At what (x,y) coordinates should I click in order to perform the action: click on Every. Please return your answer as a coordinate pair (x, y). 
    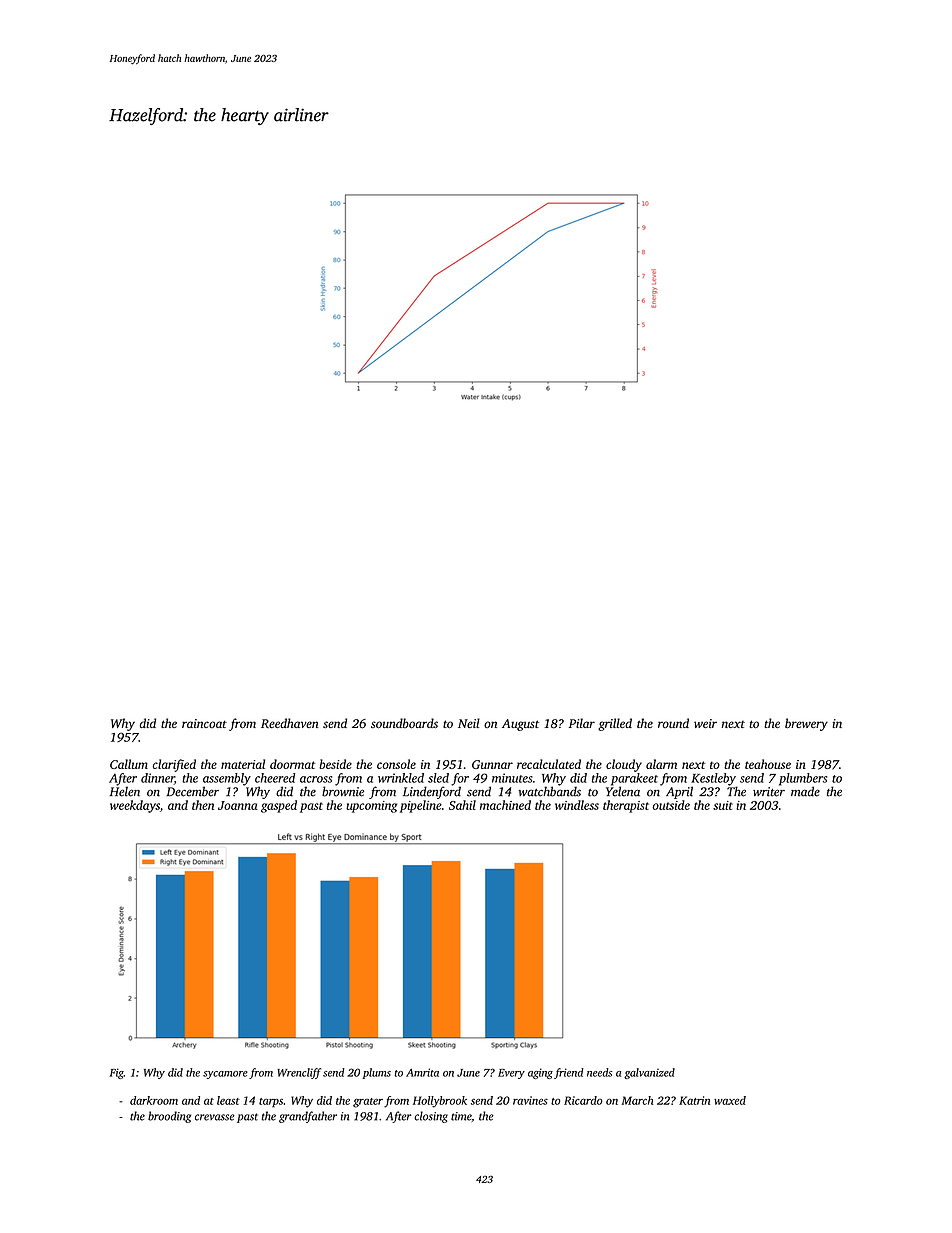
    Looking at the image, I should click on (511, 1074).
